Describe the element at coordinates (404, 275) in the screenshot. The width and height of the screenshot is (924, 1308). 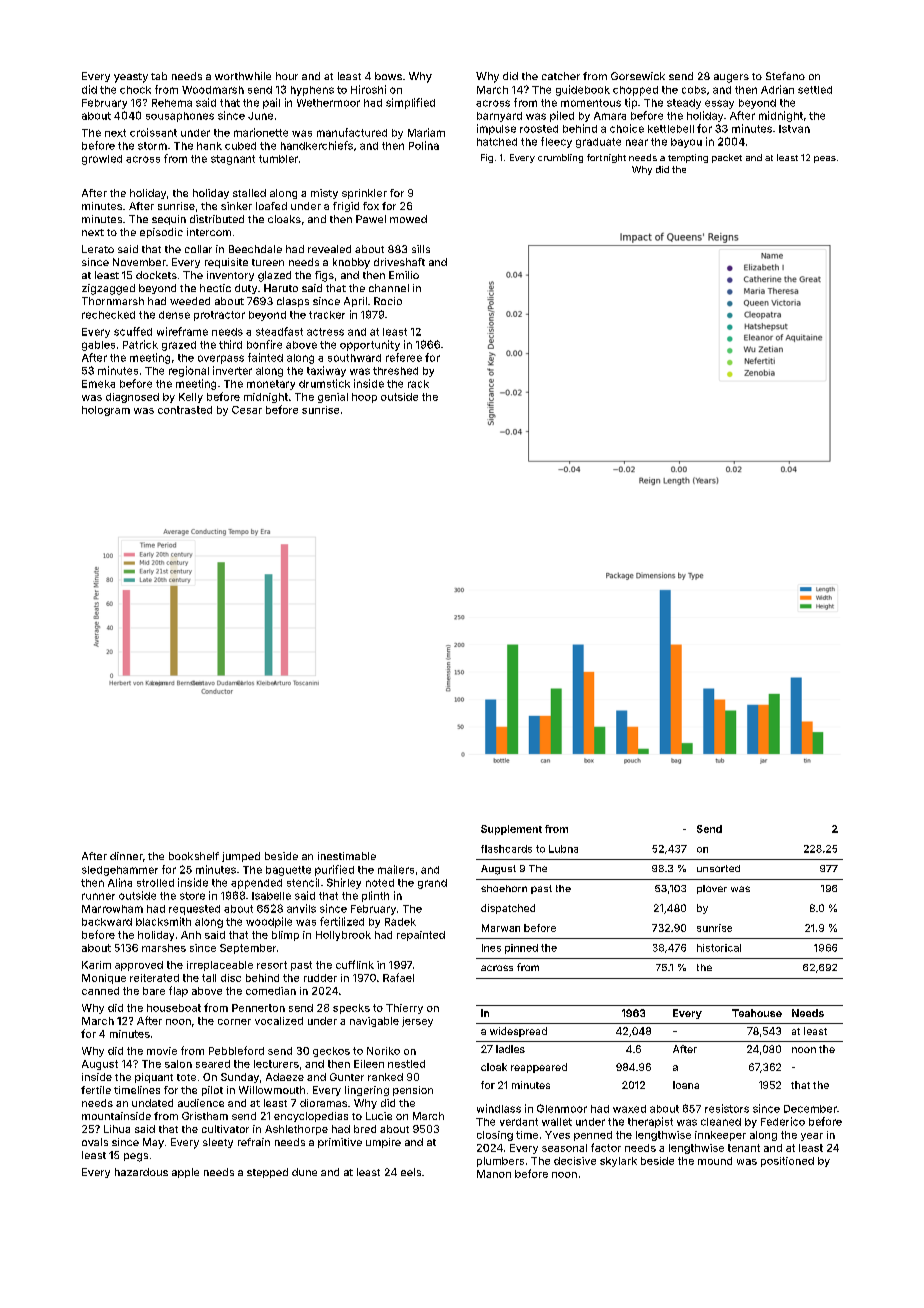
I see `Emilio` at that location.
